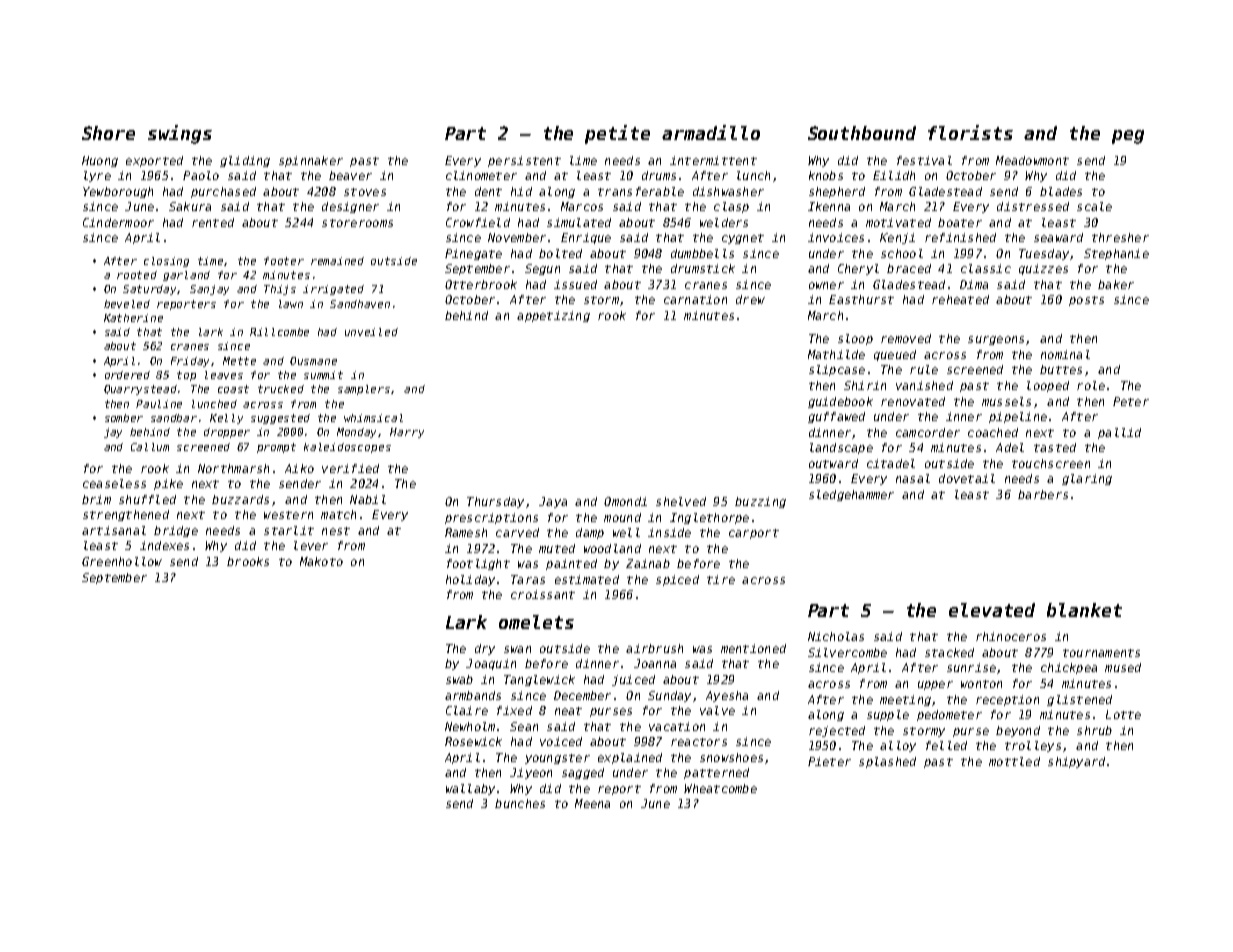 The height and width of the screenshot is (952, 1233). What do you see at coordinates (1131, 401) in the screenshot?
I see `Peter` at bounding box center [1131, 401].
